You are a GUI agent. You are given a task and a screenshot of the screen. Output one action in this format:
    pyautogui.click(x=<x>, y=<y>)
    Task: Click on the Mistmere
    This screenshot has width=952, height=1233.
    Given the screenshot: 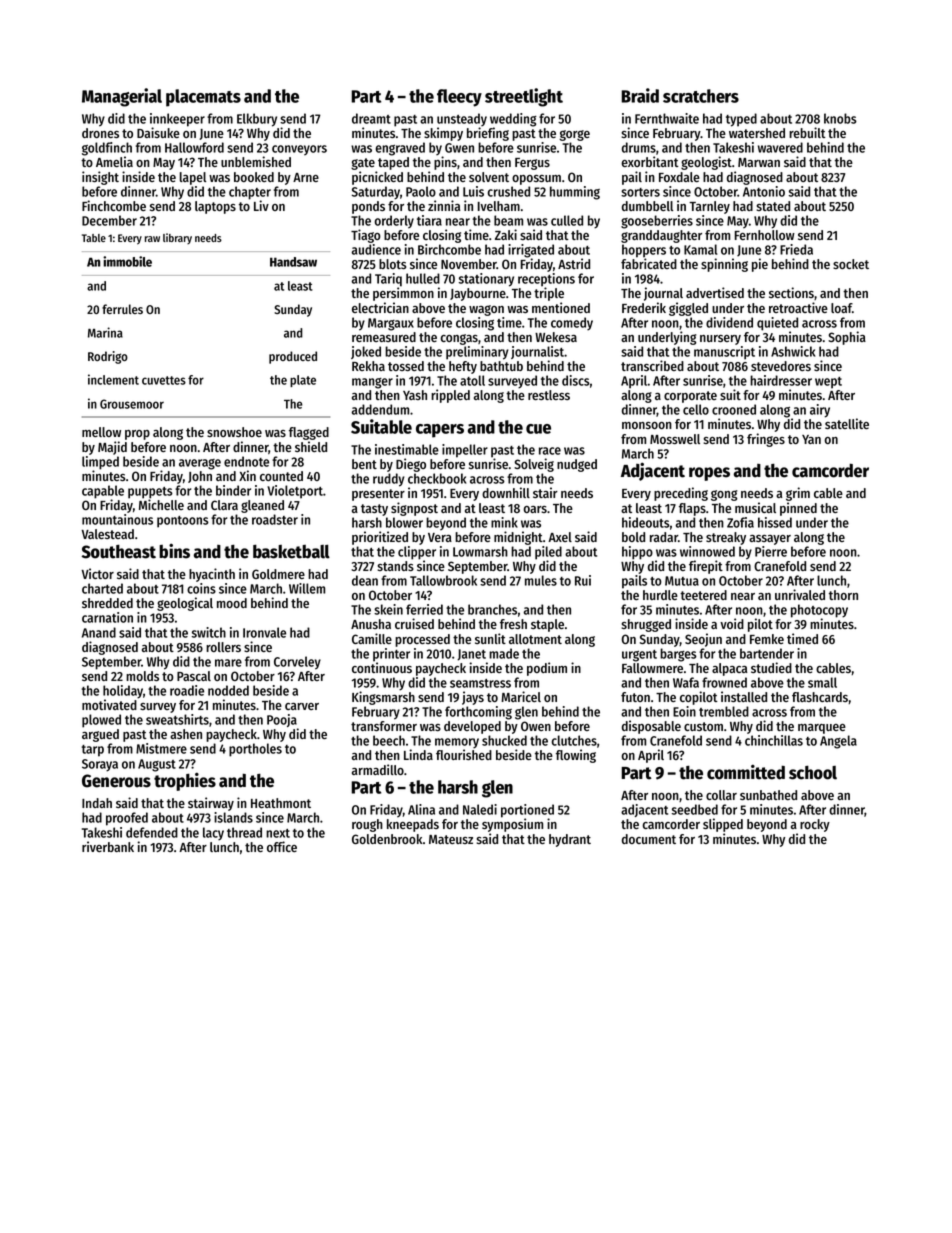 What is the action you would take?
    pyautogui.click(x=161, y=748)
